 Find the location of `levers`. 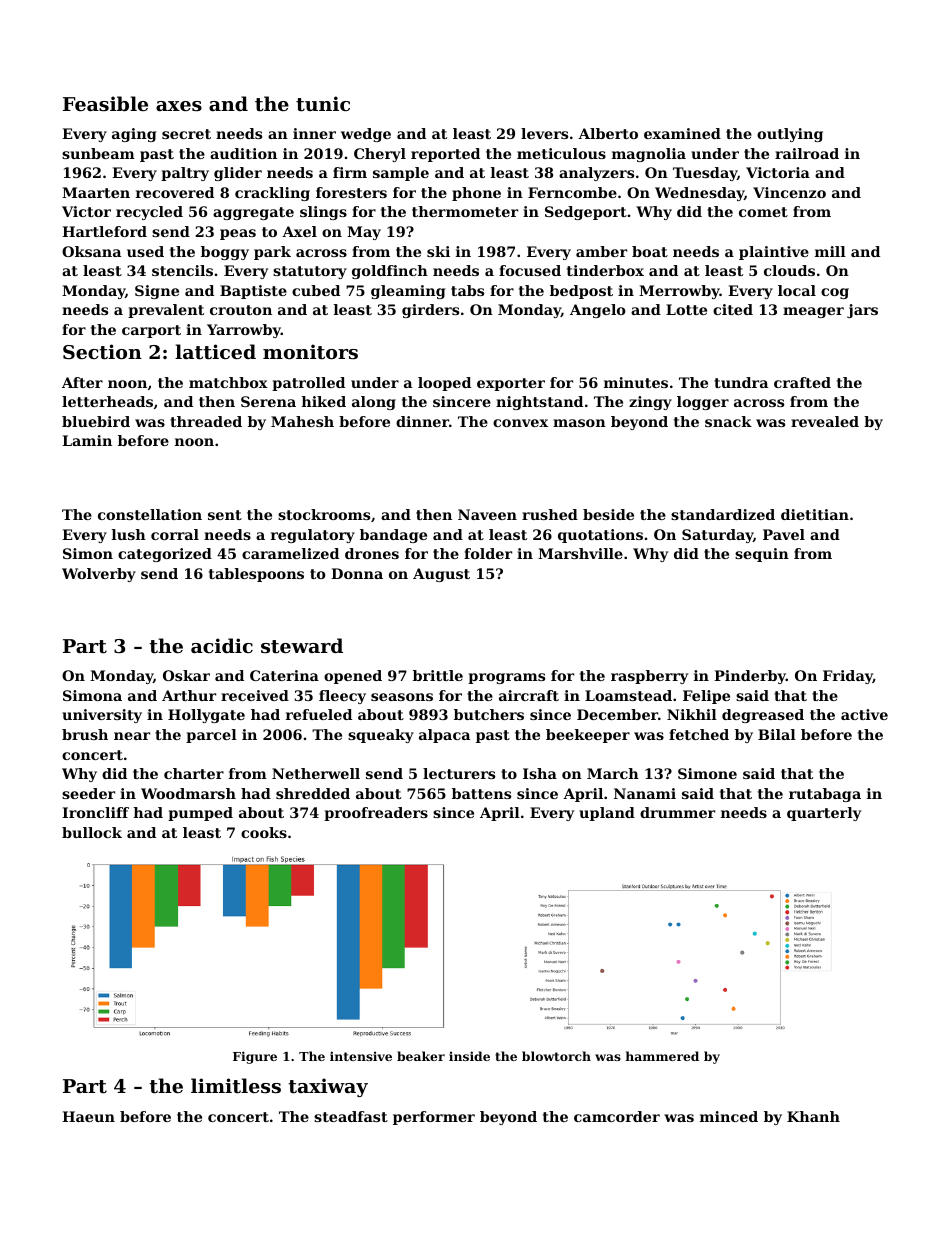

levers is located at coordinates (544, 133).
